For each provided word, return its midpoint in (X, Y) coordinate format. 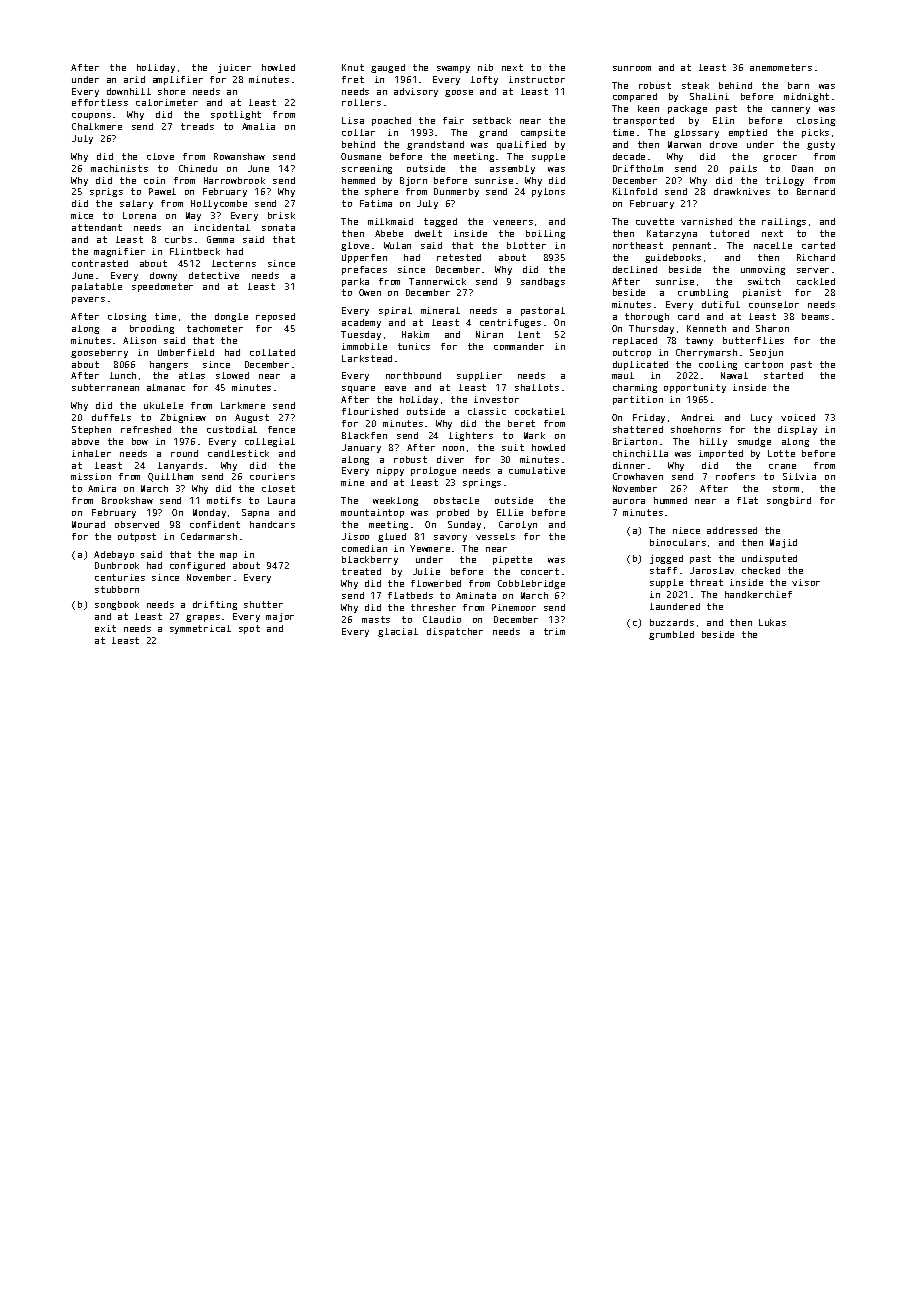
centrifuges (510, 323)
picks (815, 133)
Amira (102, 488)
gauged (388, 68)
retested (459, 257)
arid (134, 79)
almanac (166, 387)
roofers (735, 476)
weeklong (395, 501)
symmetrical (200, 629)
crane (782, 466)
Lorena (139, 215)
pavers (88, 300)
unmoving (763, 270)
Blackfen (364, 435)
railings (784, 222)
